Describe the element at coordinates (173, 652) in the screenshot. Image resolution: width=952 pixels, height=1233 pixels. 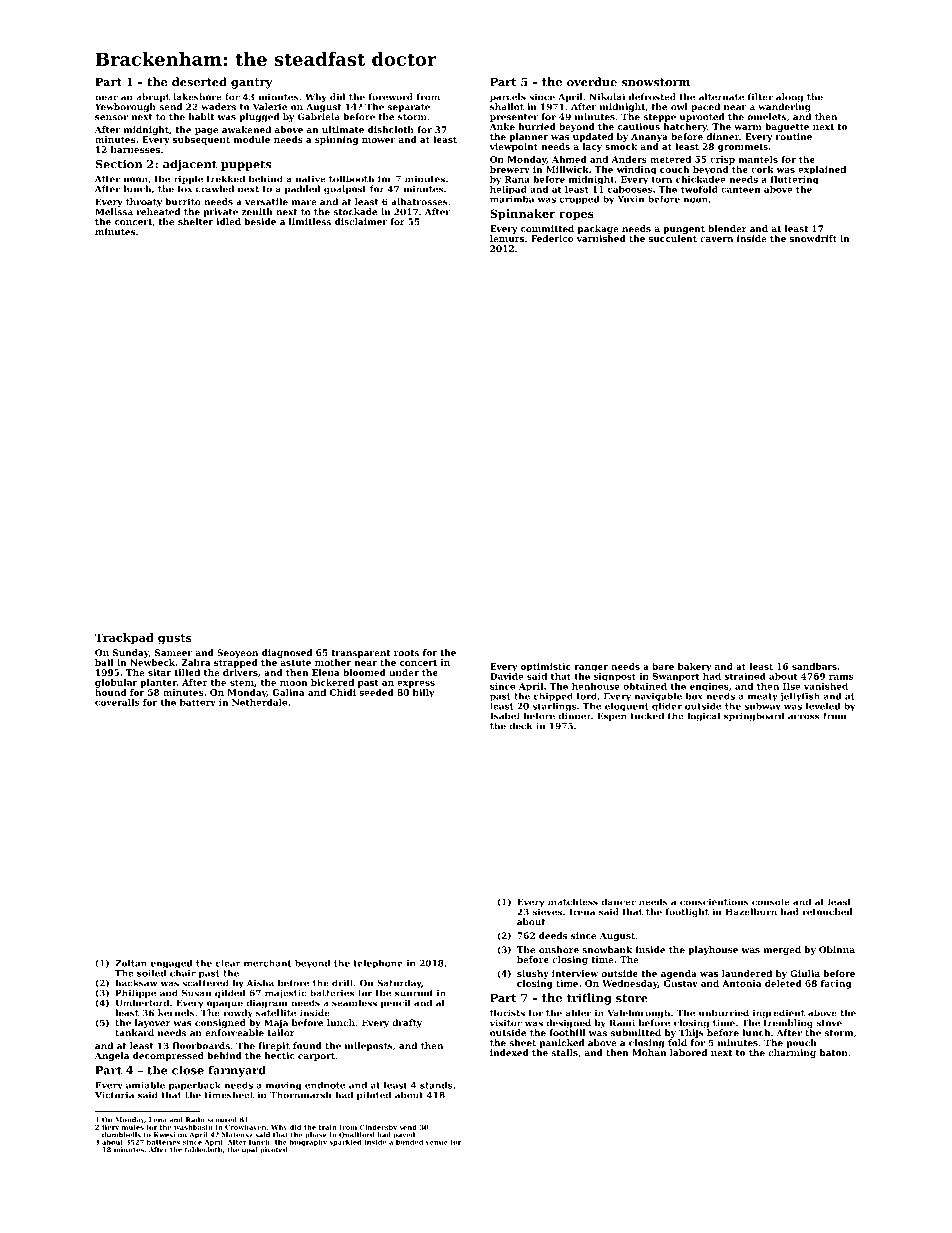
I see `Sameer` at that location.
